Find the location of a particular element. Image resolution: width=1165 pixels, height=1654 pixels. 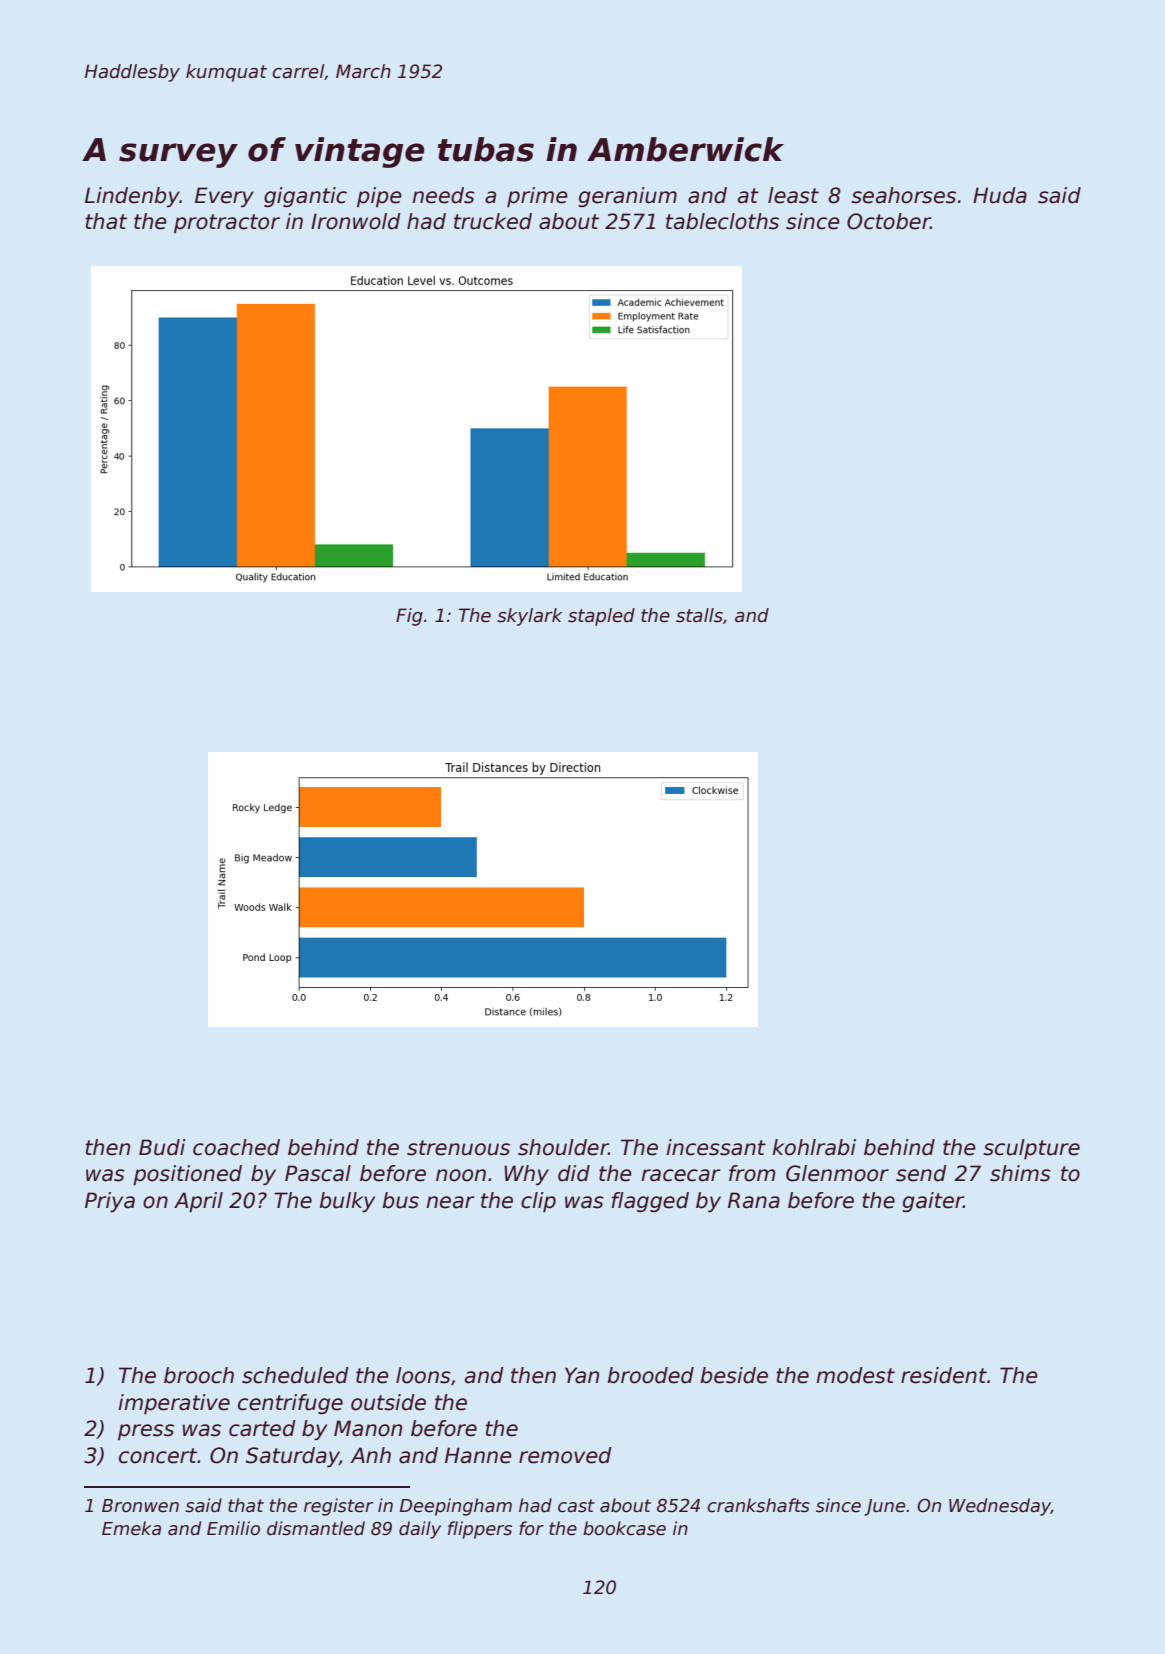

kohlrabi is located at coordinates (814, 1147).
